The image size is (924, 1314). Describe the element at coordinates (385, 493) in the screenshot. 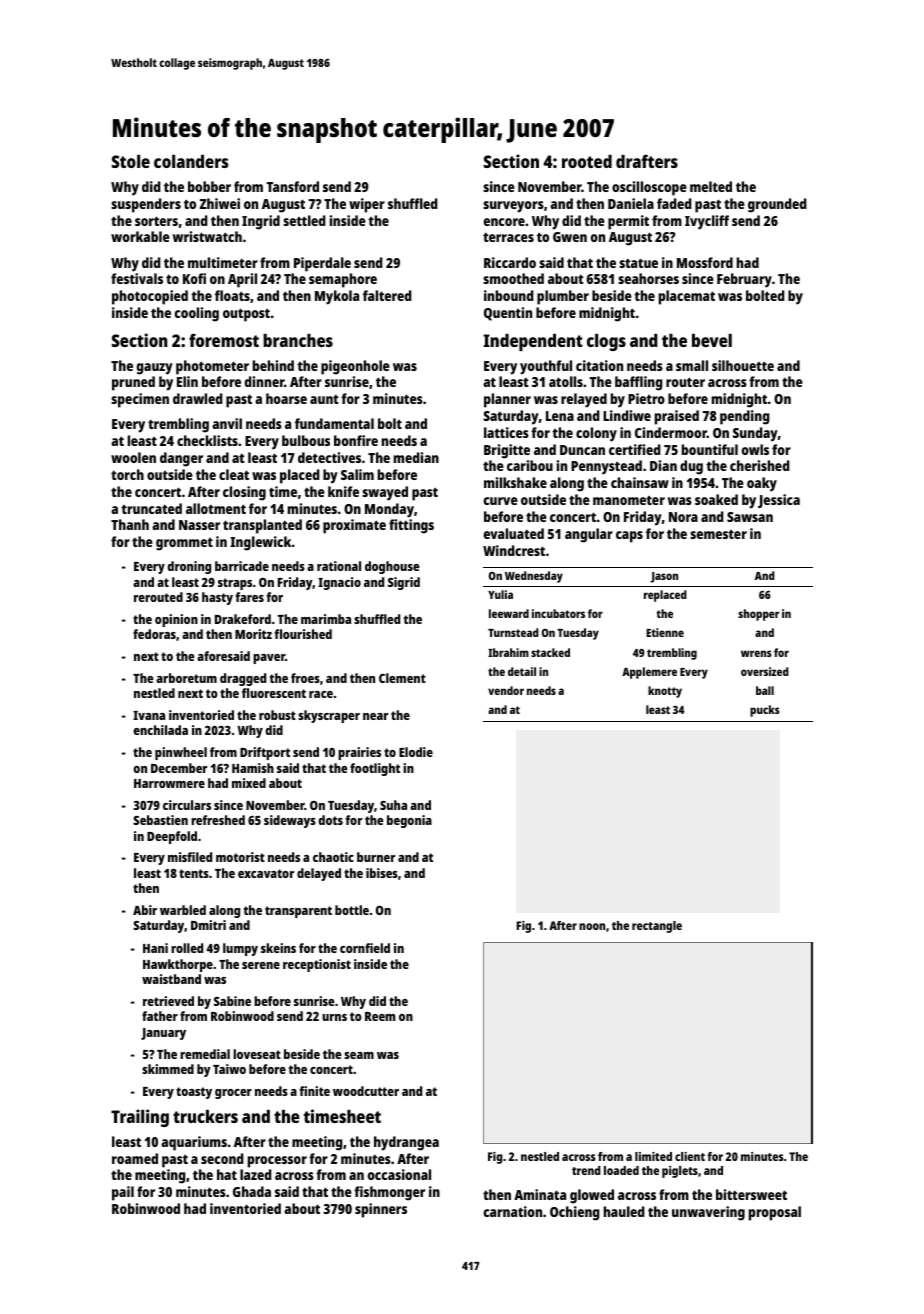

I see `swayed` at that location.
